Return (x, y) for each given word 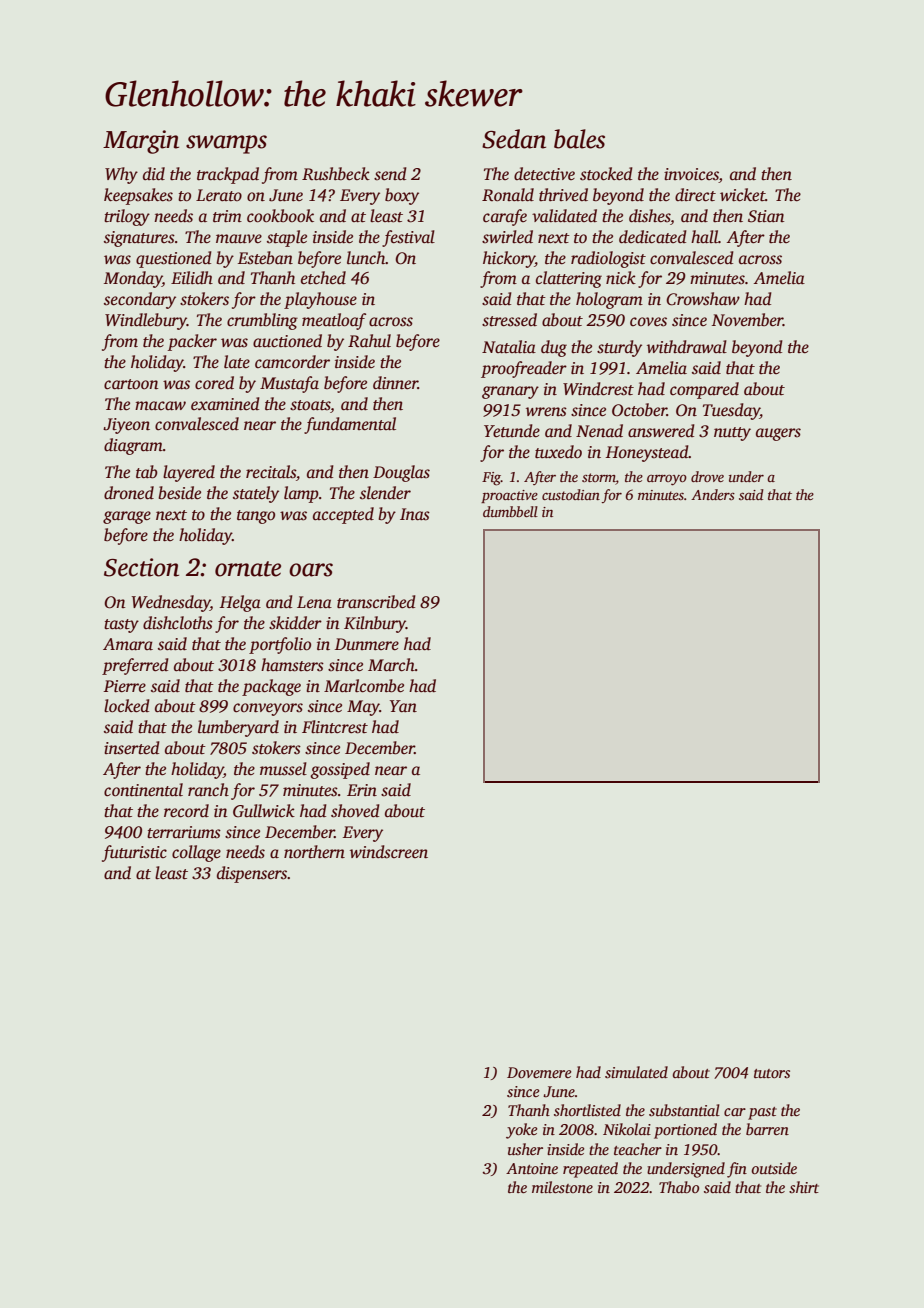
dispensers (252, 874)
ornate (248, 569)
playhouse (320, 300)
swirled (507, 237)
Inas (415, 514)
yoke (521, 1131)
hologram (609, 300)
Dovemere (539, 1072)
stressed (509, 320)
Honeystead (647, 453)
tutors (772, 1073)
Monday (133, 279)
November (747, 320)
